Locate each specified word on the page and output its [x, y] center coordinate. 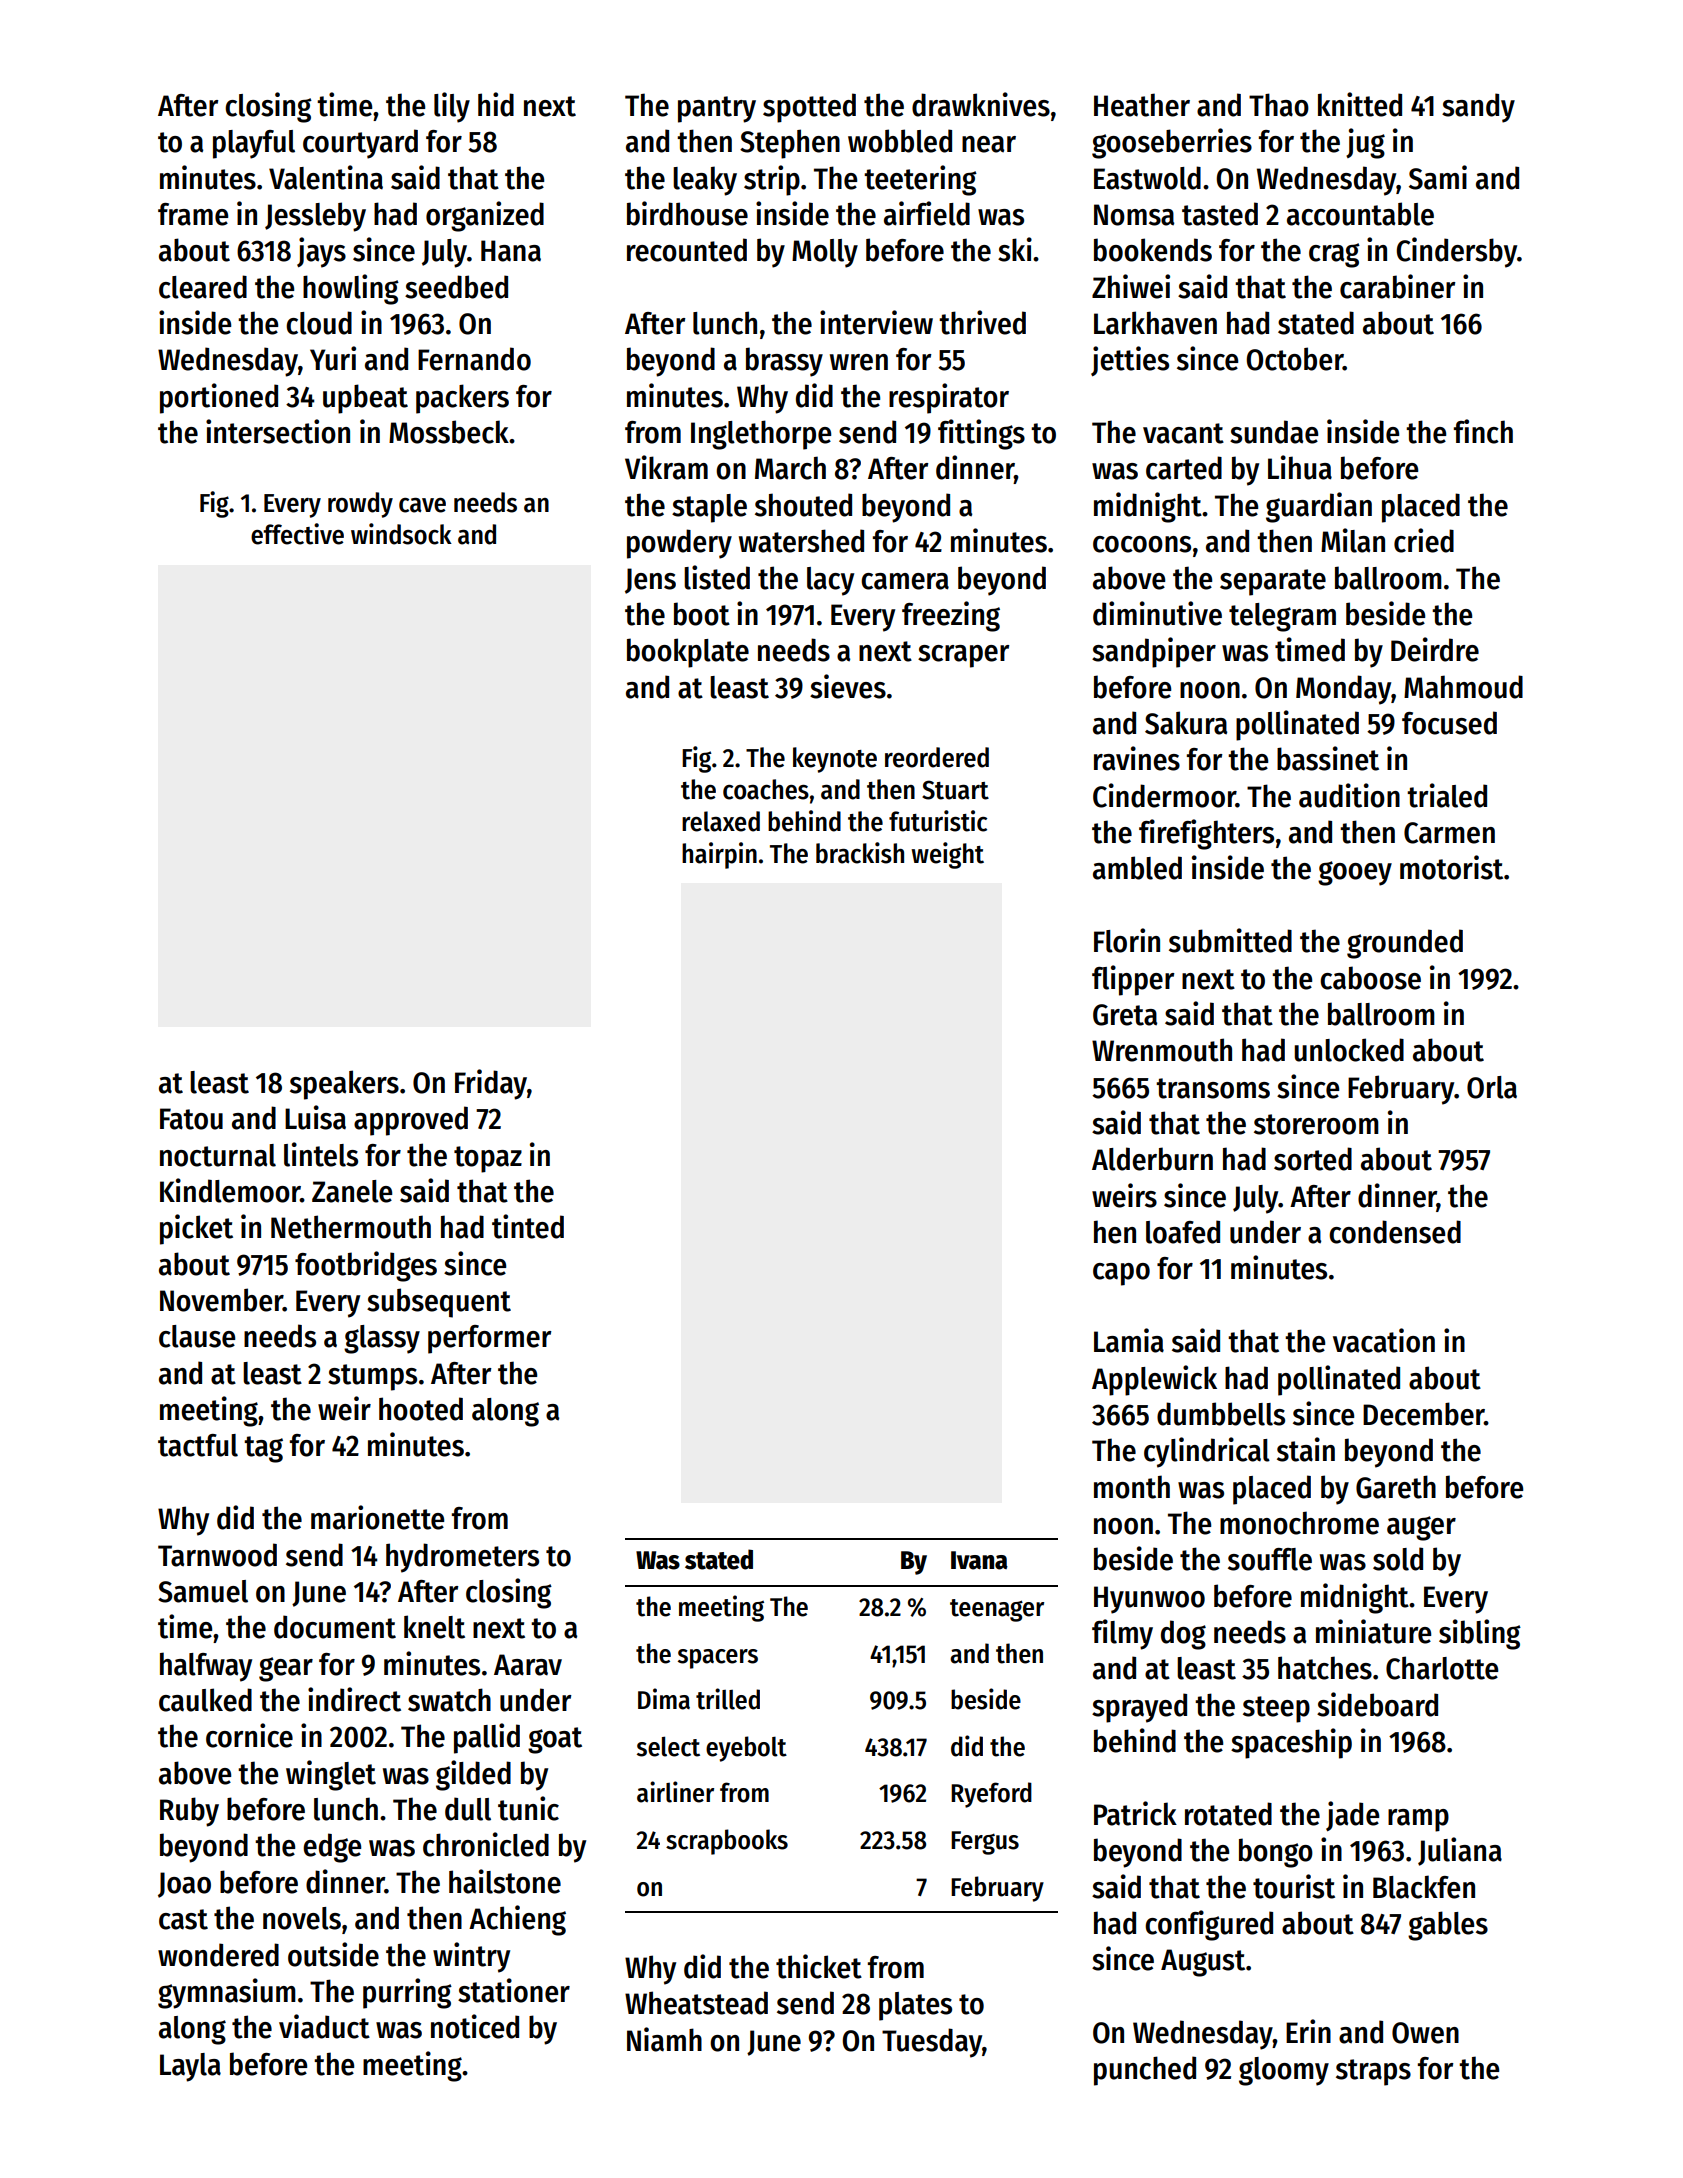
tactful [198, 1445]
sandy [1478, 108]
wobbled [900, 141]
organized [485, 216]
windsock [401, 534]
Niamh [664, 2039]
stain [1306, 1449]
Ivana [979, 1560]
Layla [190, 2067]
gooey [1355, 873]
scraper [964, 656]
